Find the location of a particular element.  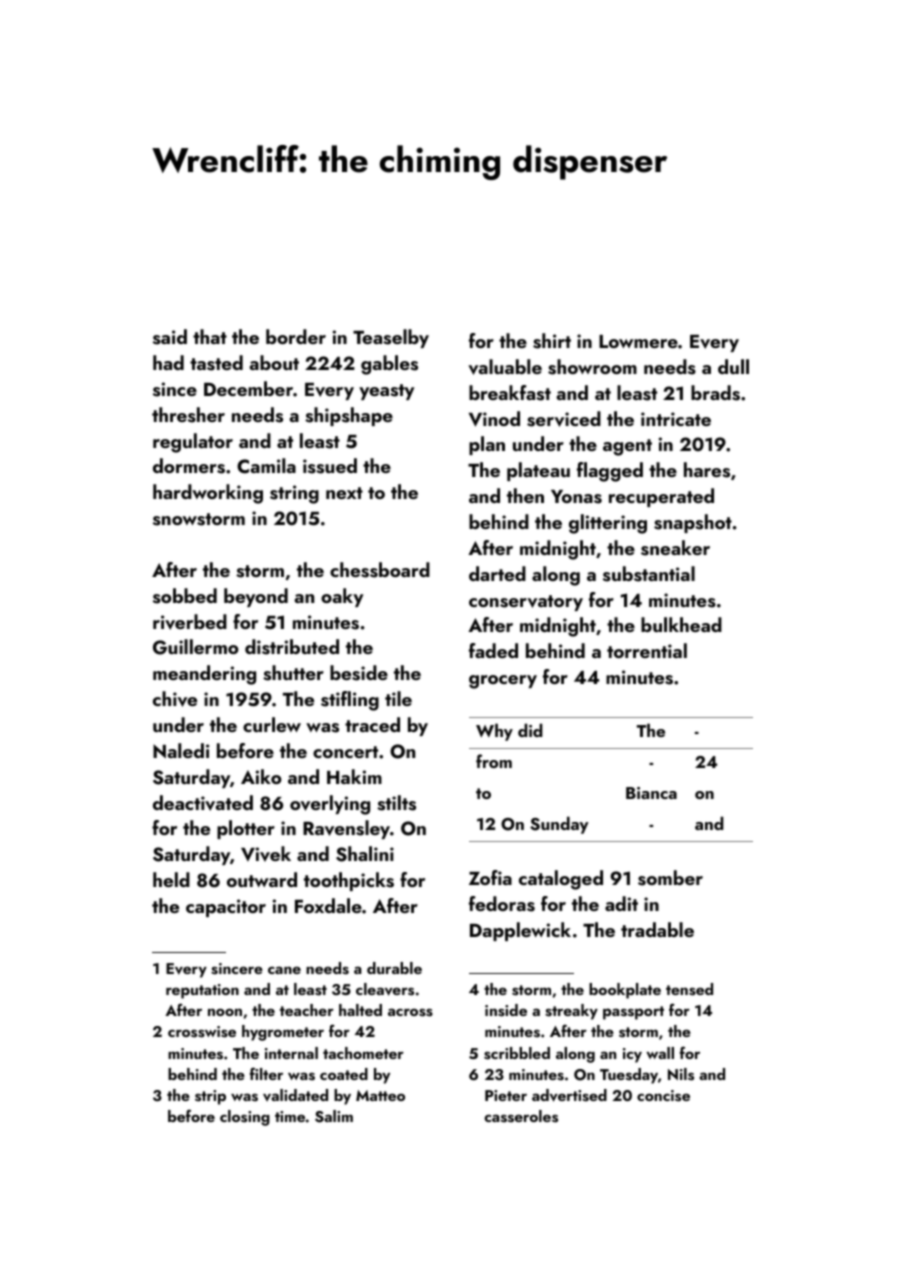

Bianca is located at coordinates (651, 793).
